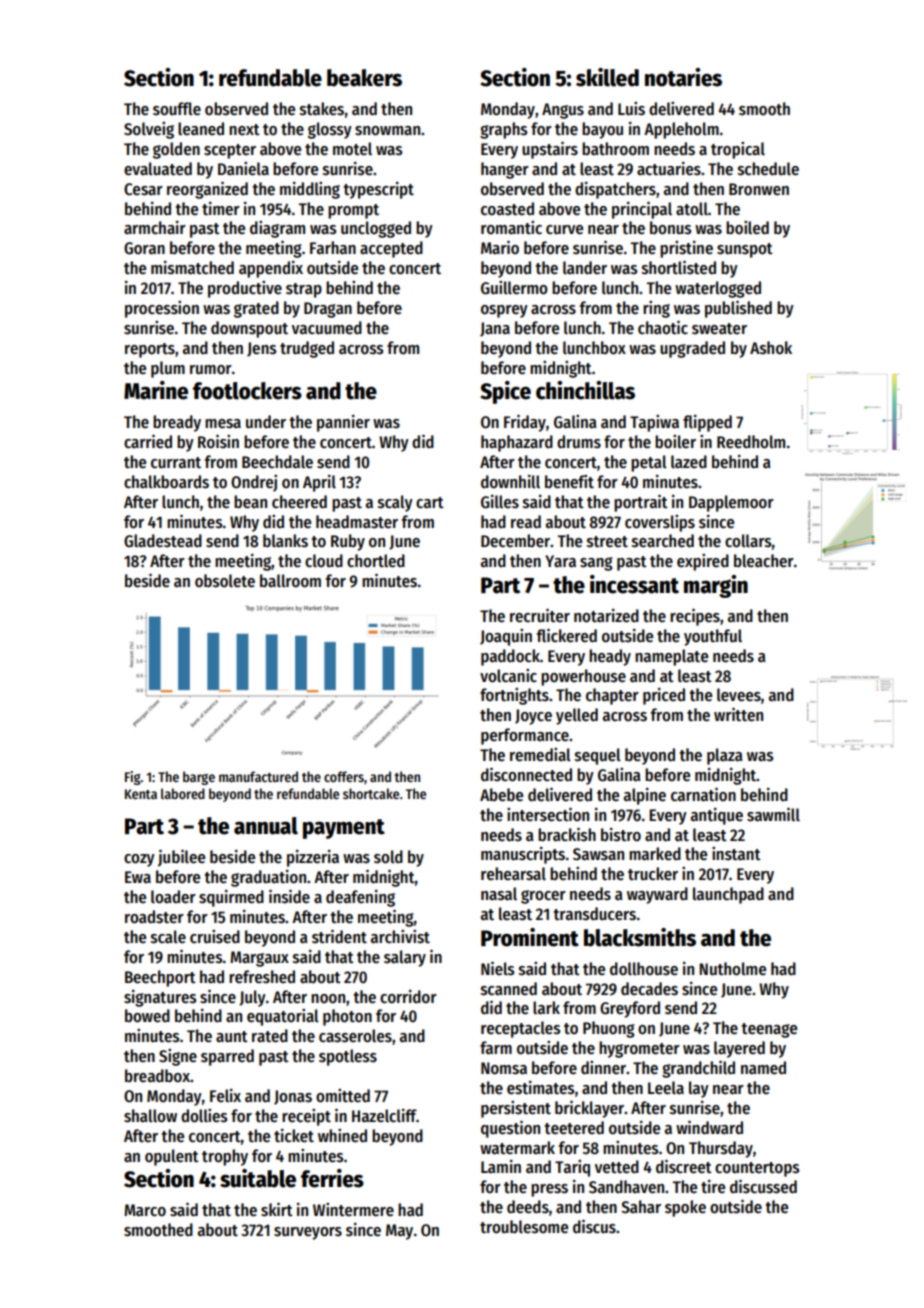 The height and width of the screenshot is (1308, 924). Describe the element at coordinates (607, 77) in the screenshot. I see `skilled` at that location.
